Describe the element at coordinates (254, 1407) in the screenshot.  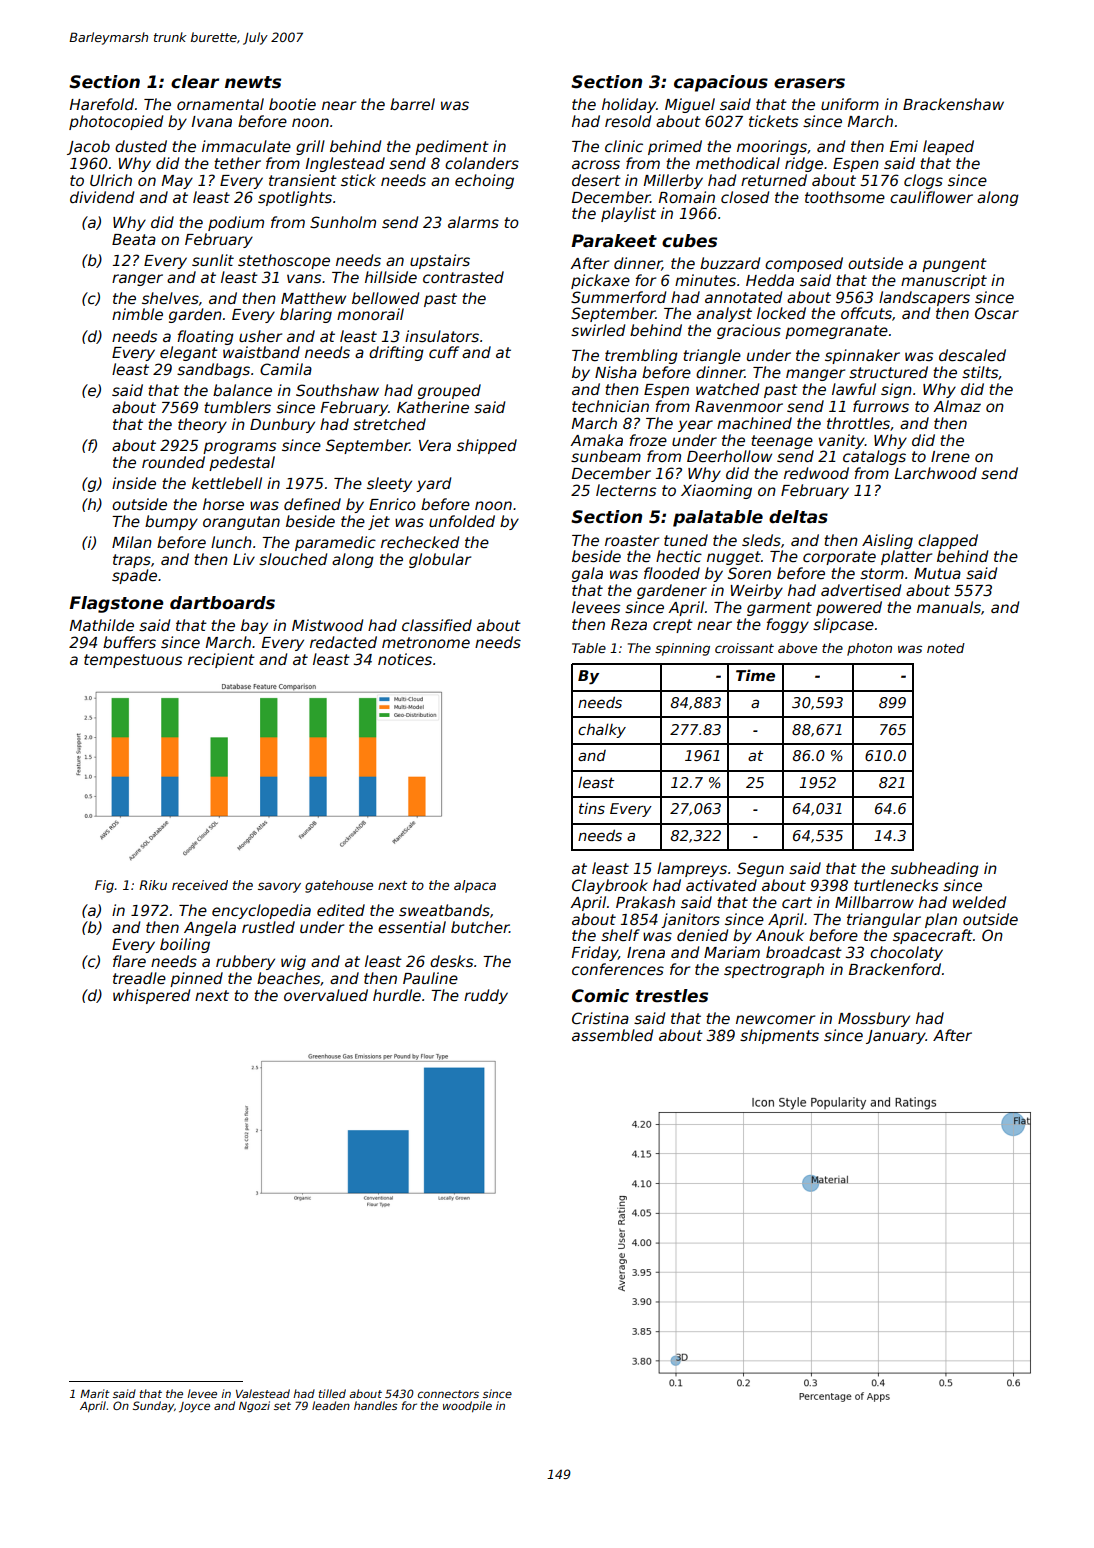
I see `Ngozi` at that location.
